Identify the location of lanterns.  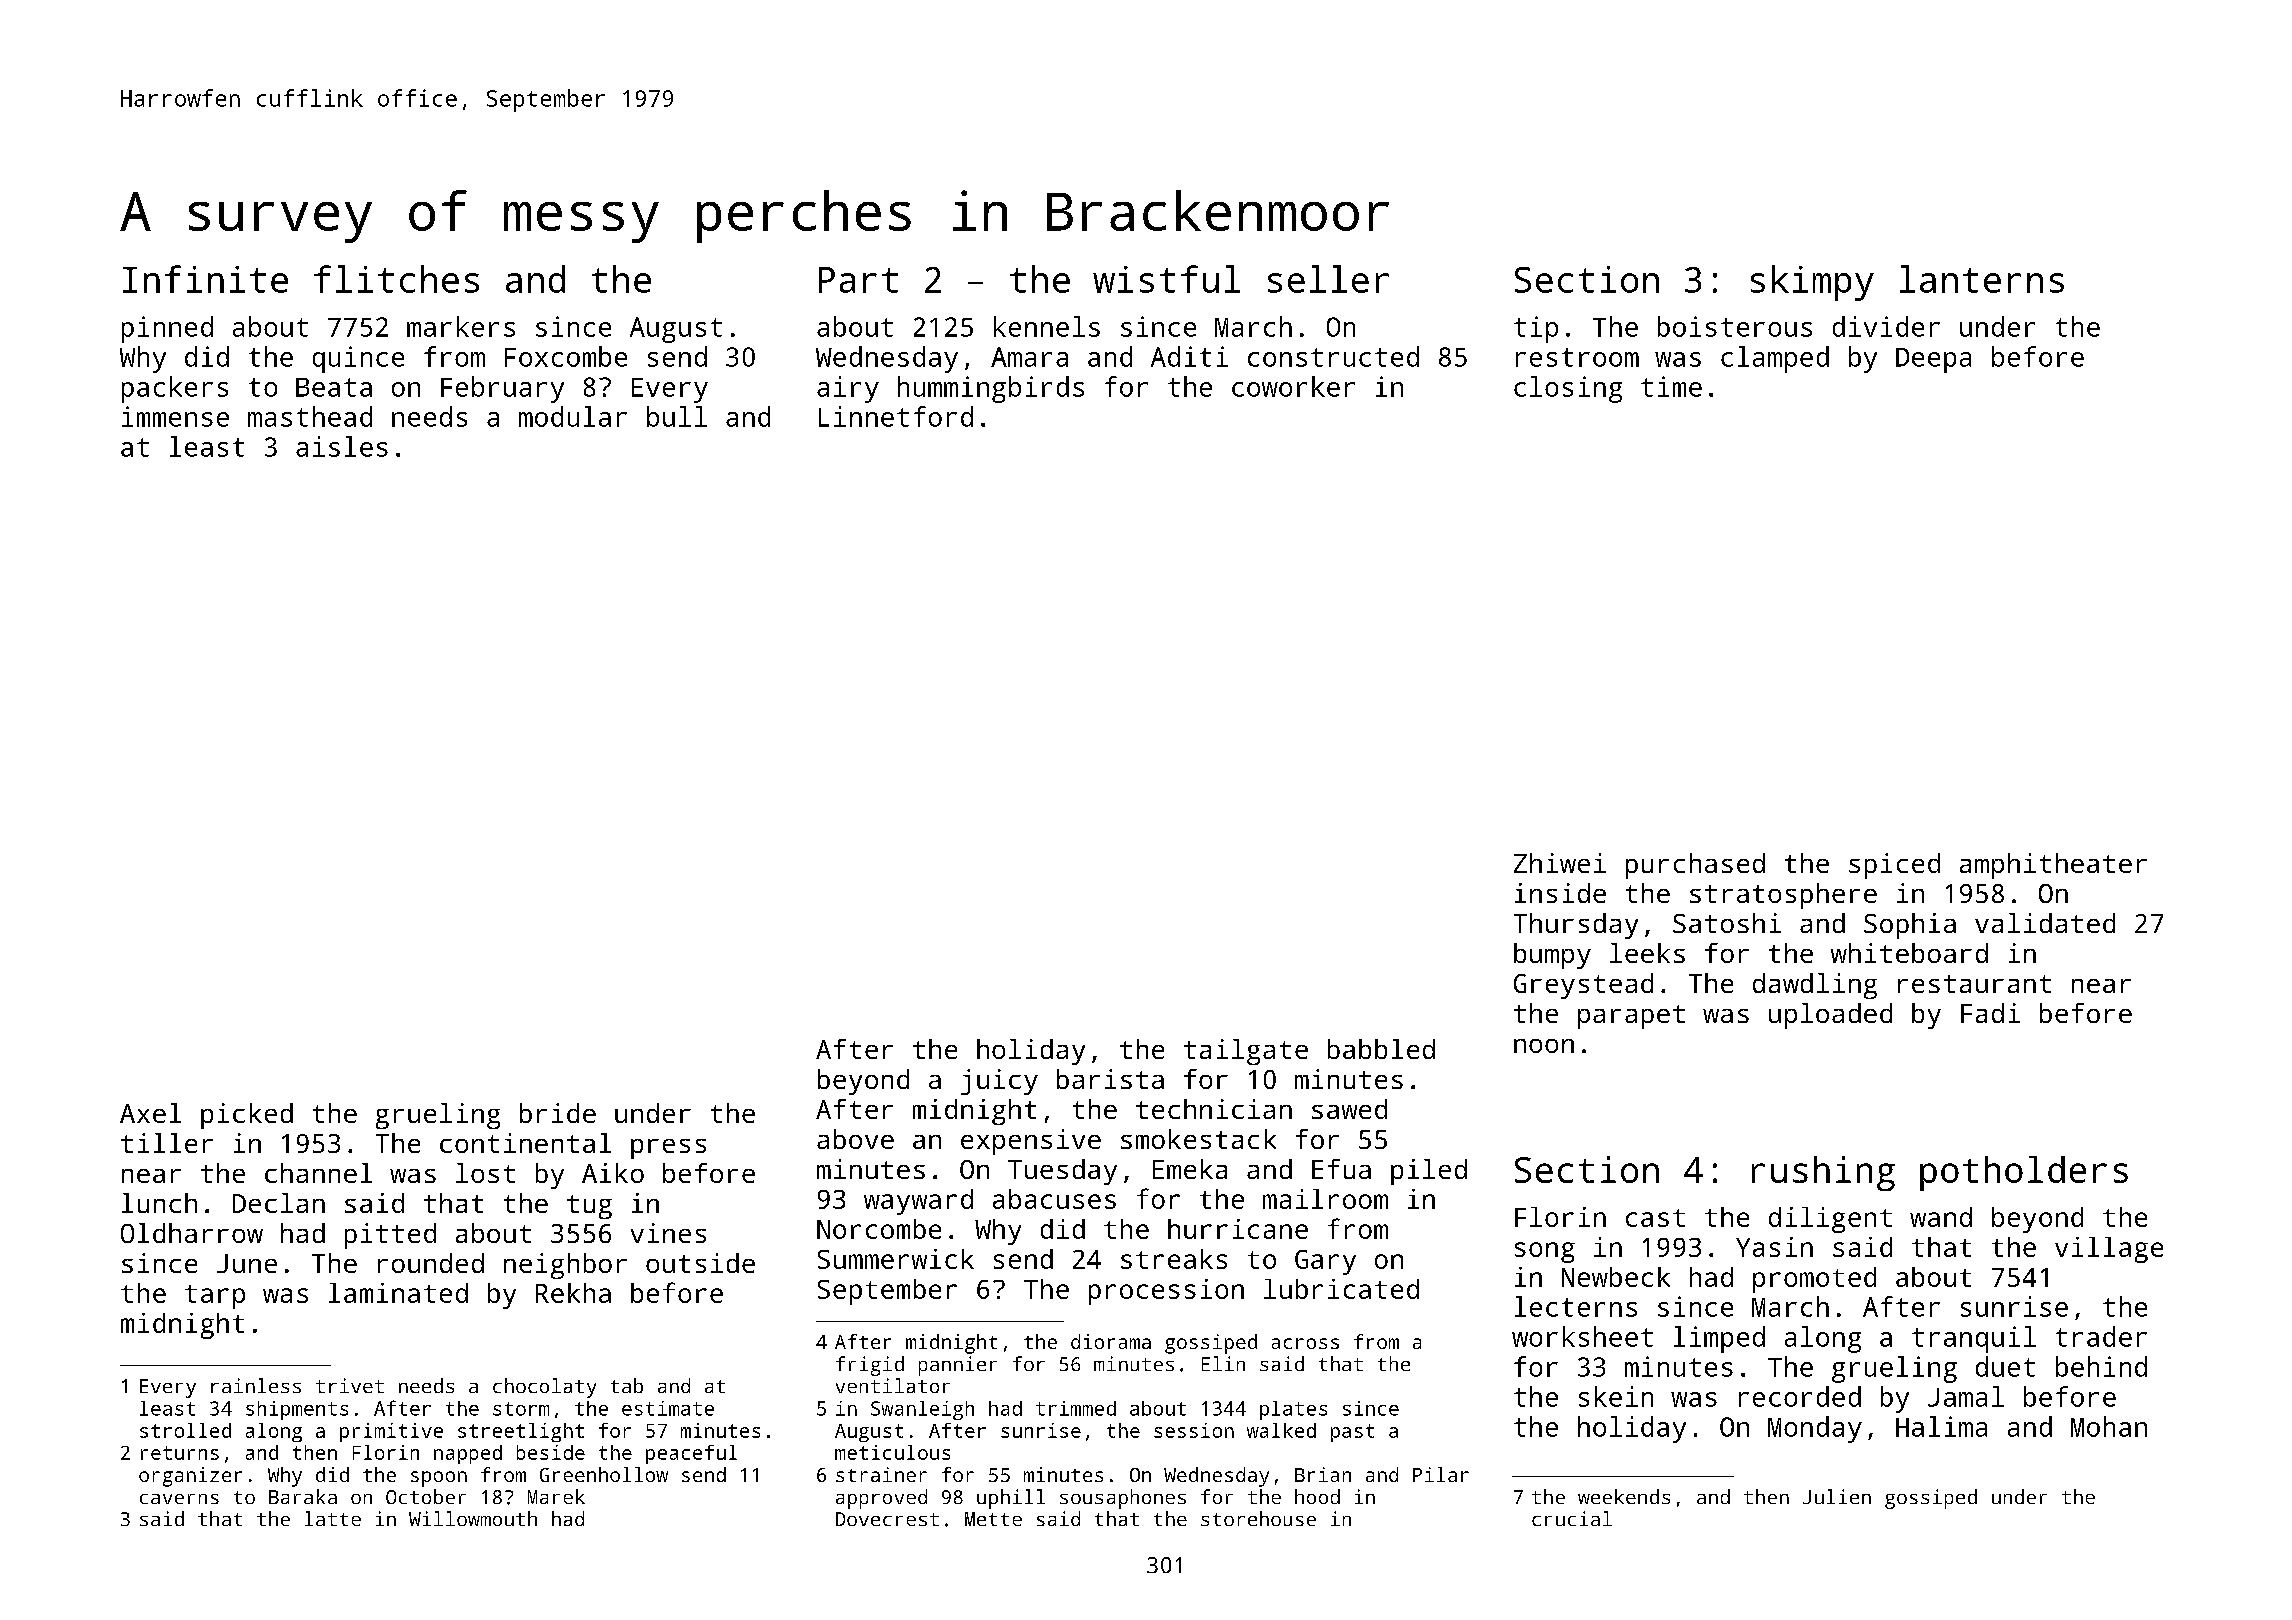
(1982, 279).
